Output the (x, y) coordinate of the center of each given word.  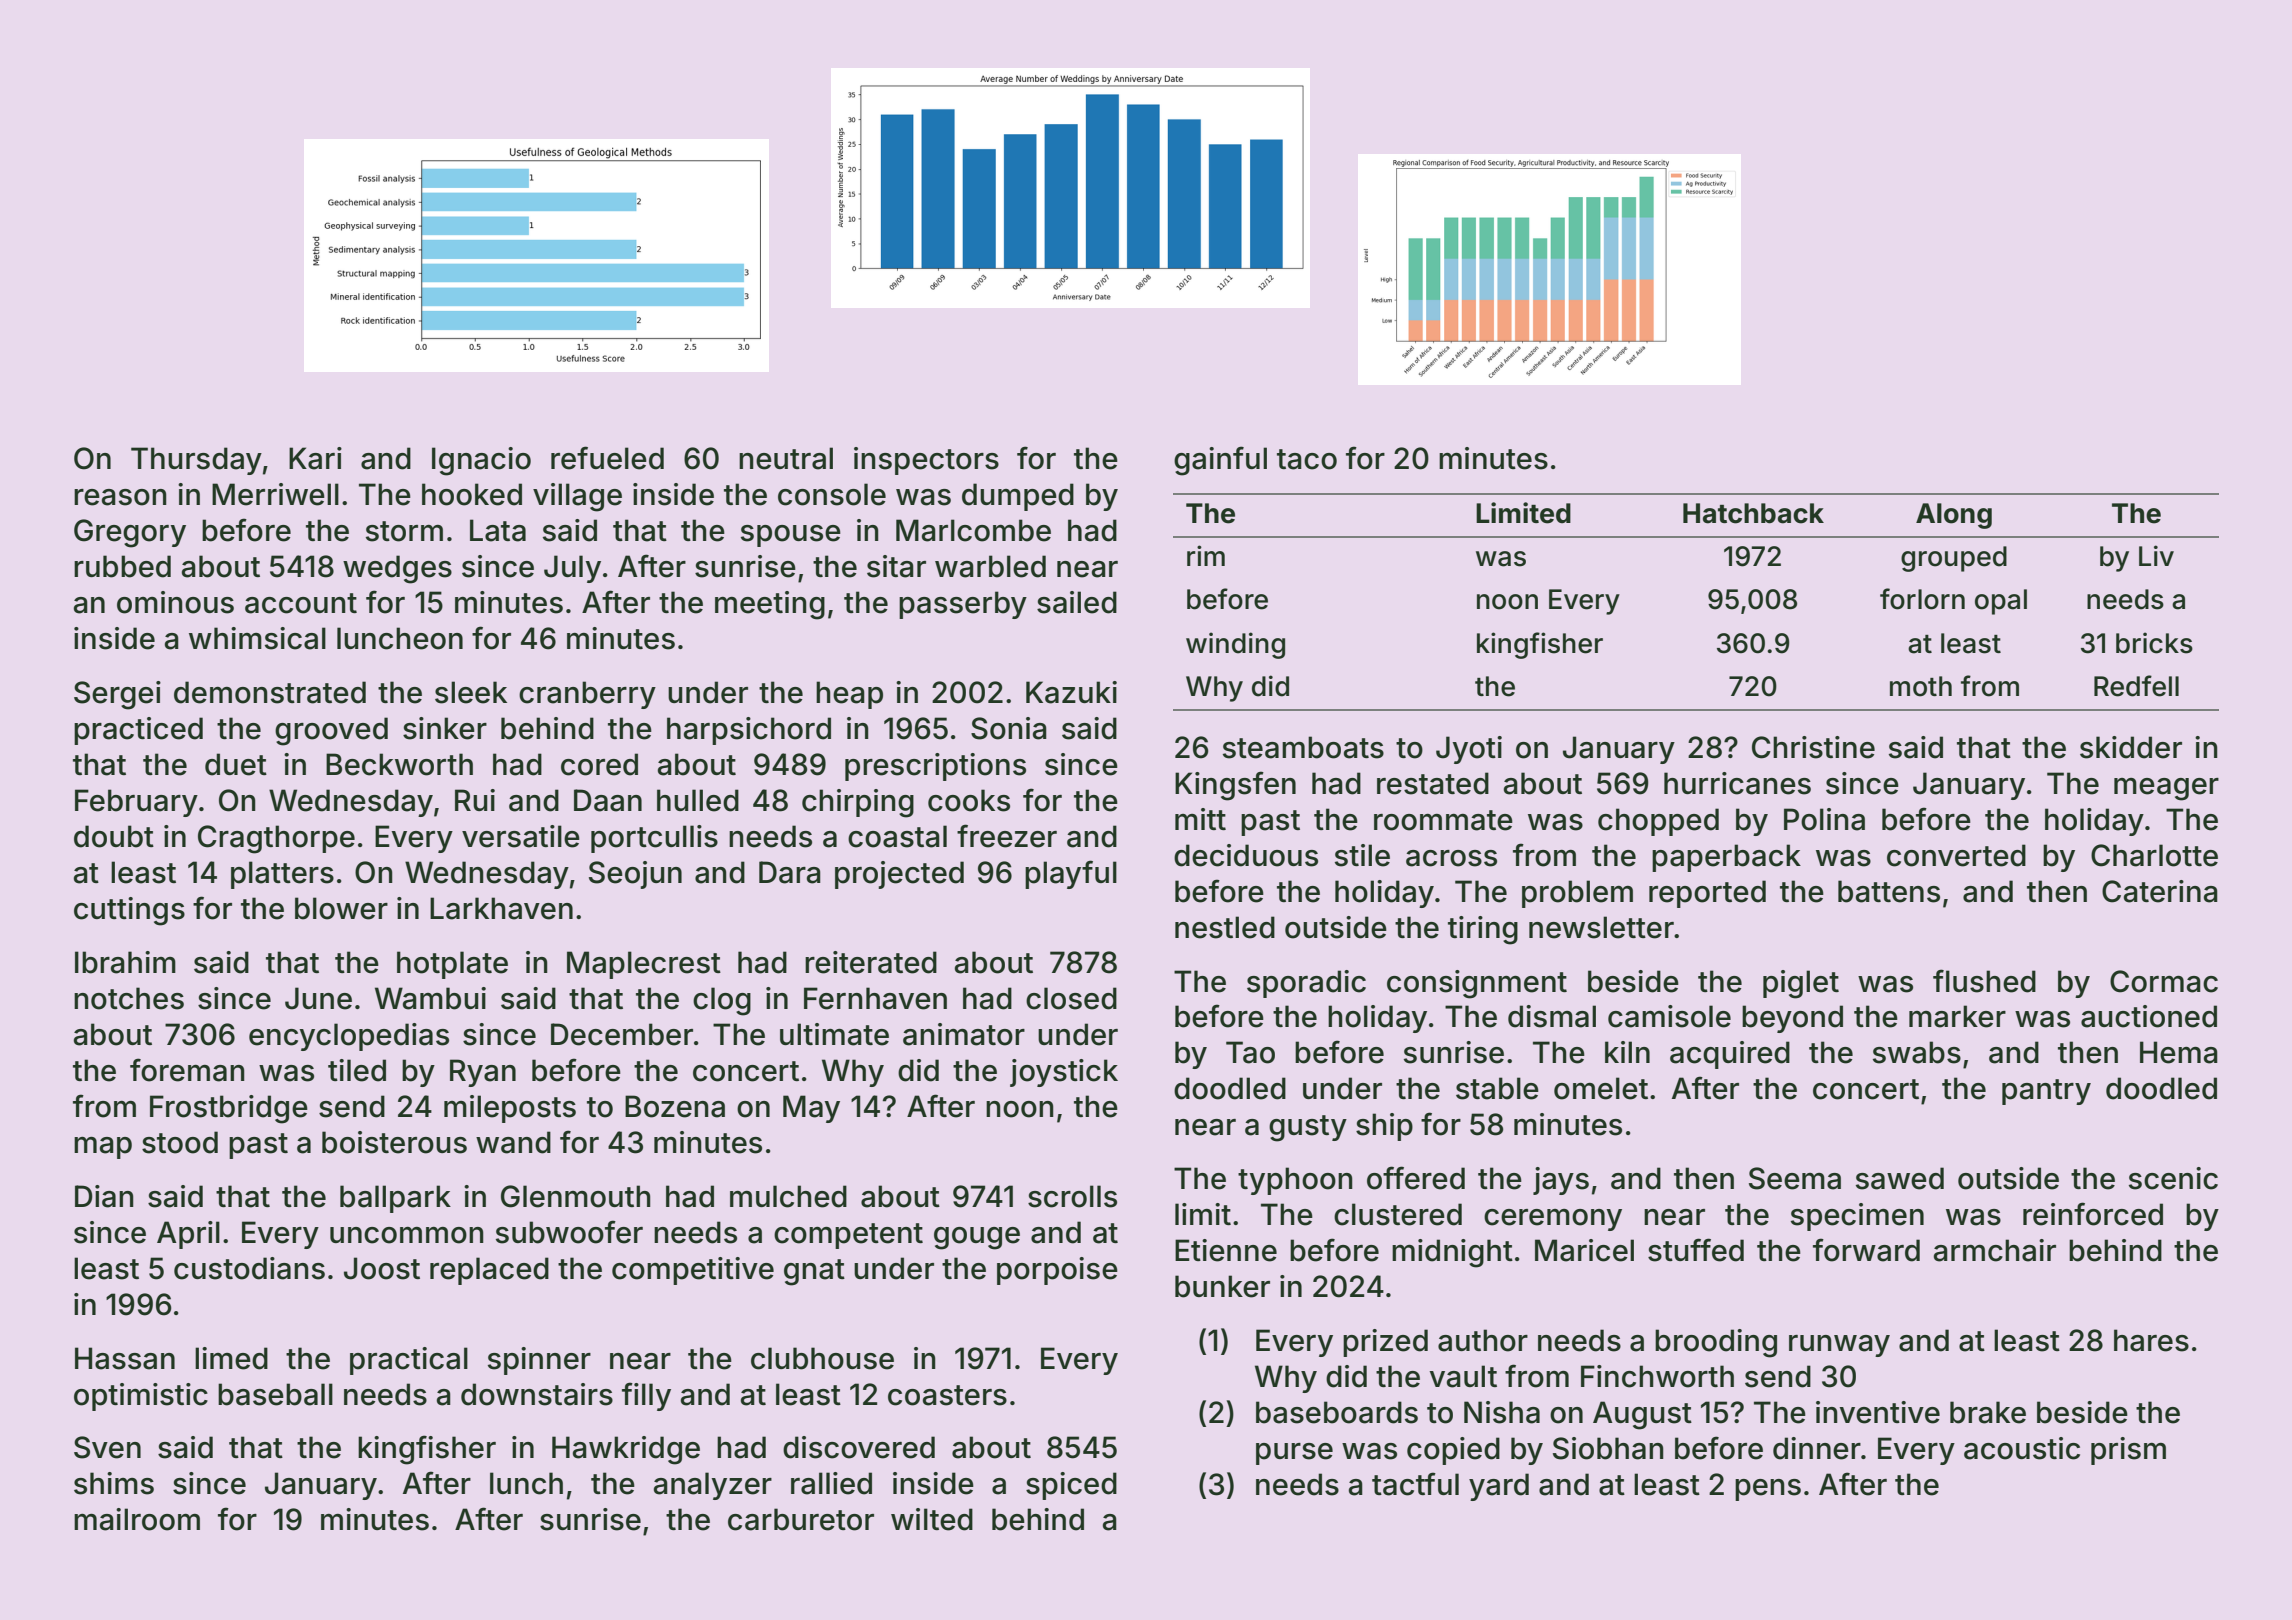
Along (1954, 516)
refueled (607, 458)
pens (1768, 1490)
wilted (932, 1519)
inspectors (926, 461)
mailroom (137, 1519)
